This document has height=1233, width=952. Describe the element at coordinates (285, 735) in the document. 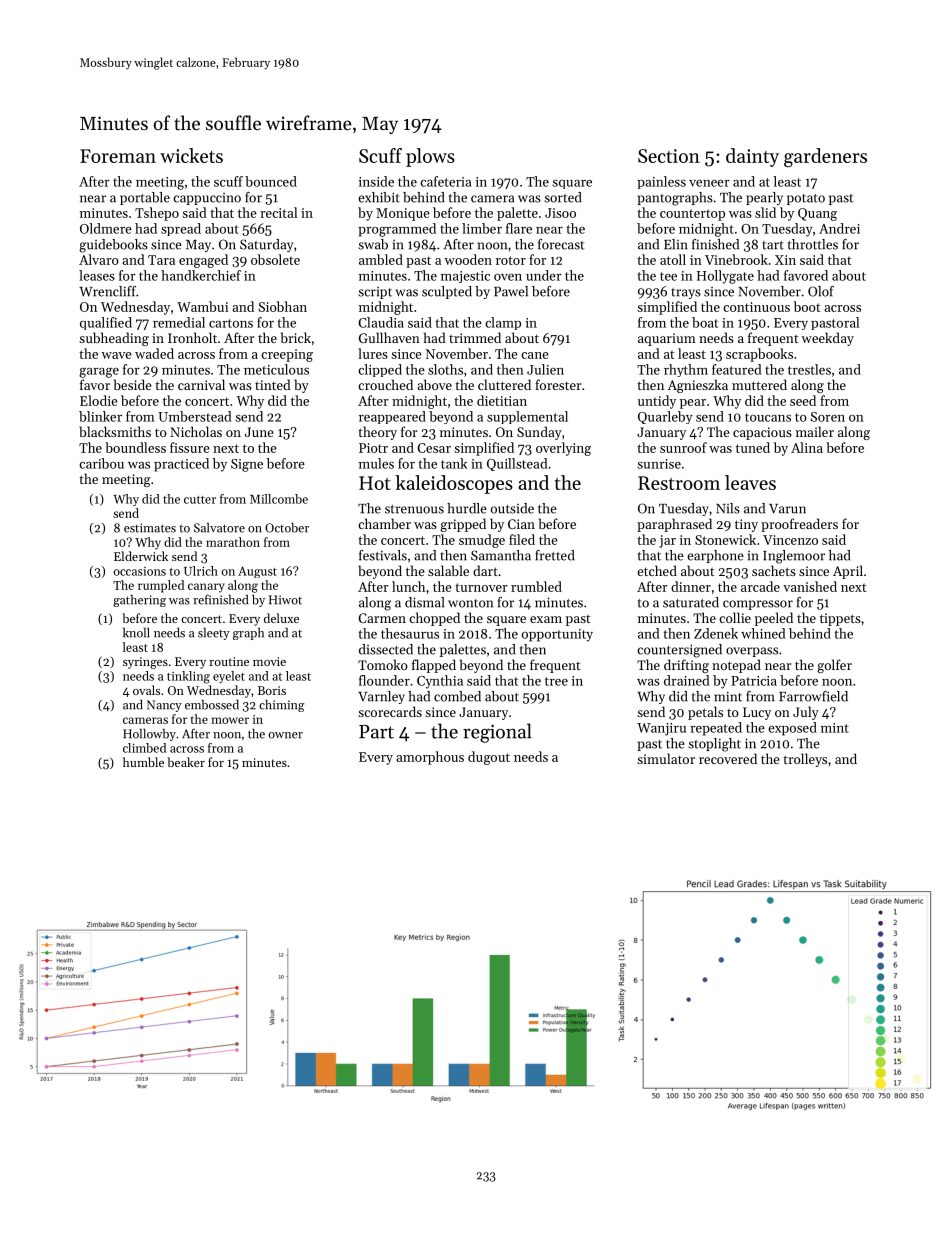

I see `owner` at that location.
